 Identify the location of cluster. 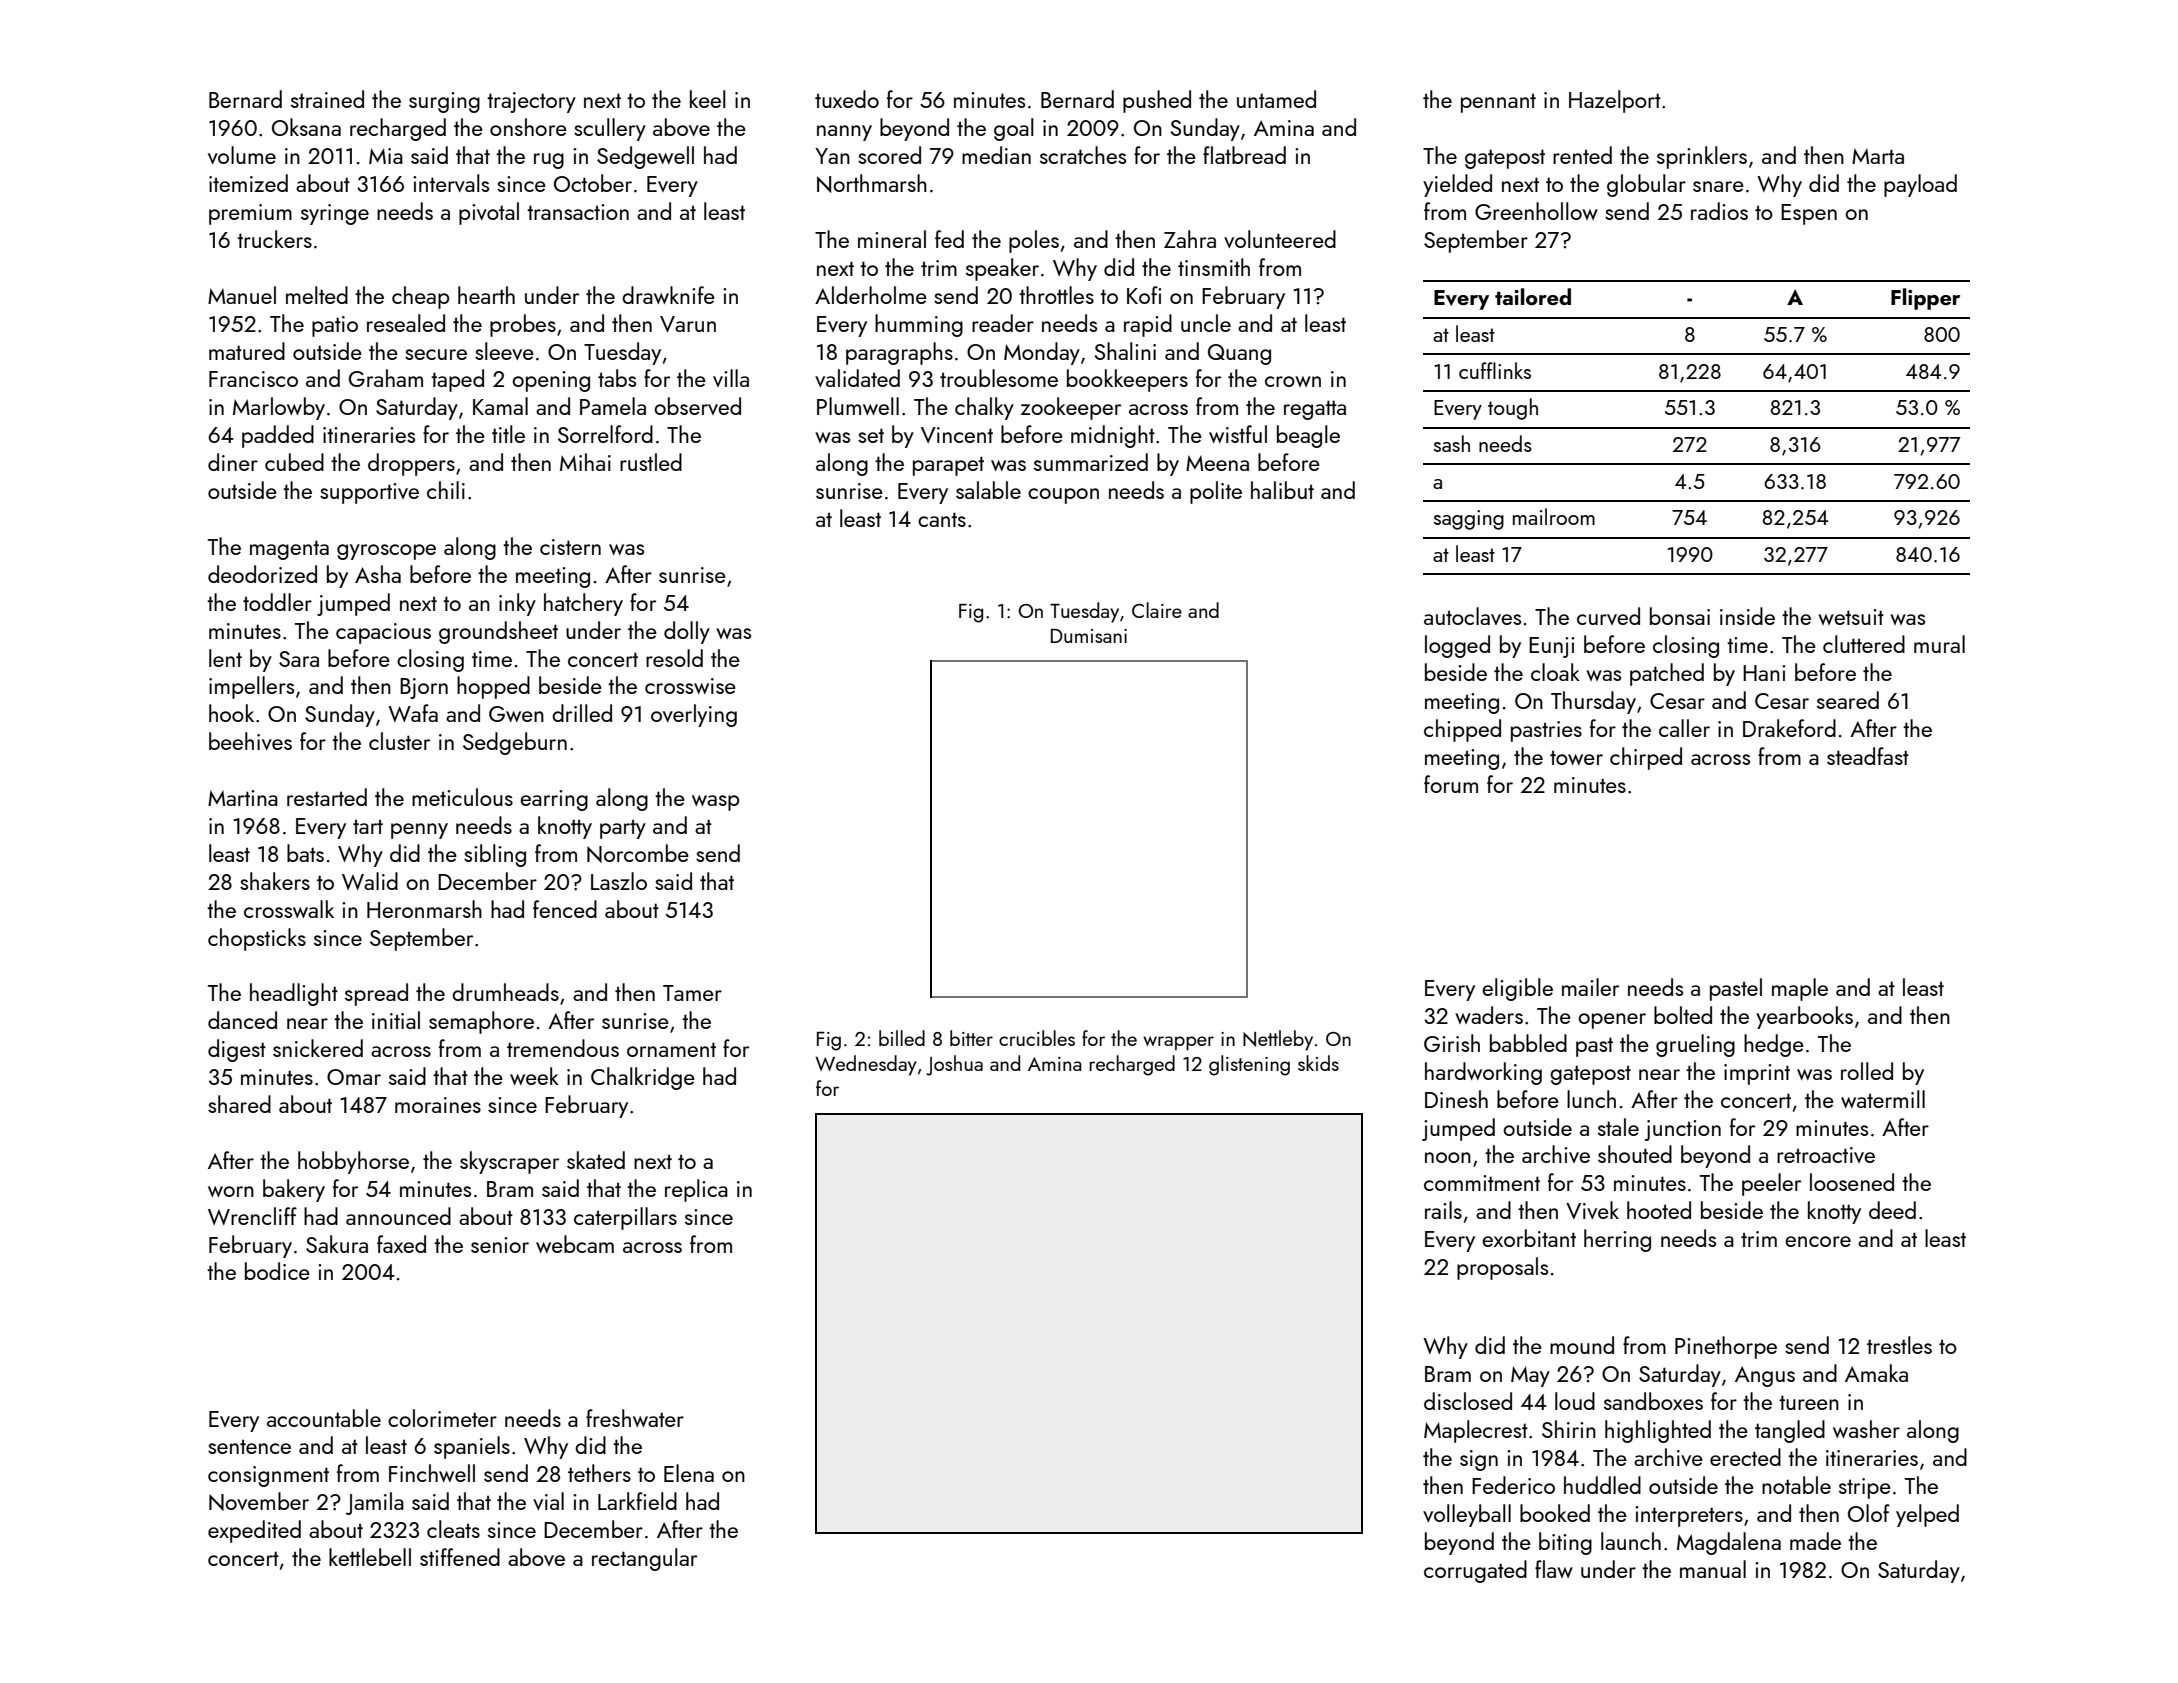
(399, 741).
